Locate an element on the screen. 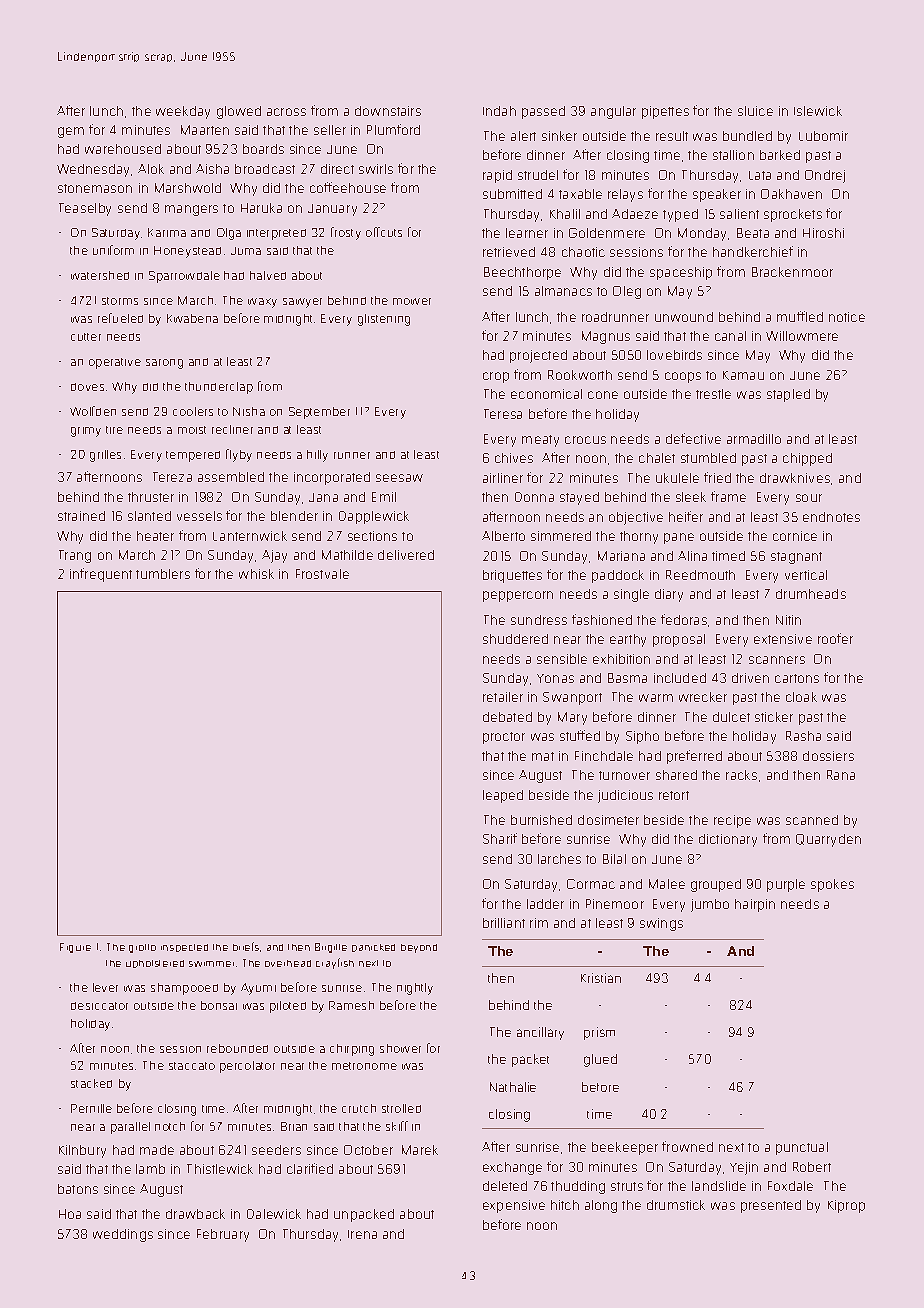 Image resolution: width=924 pixels, height=1308 pixels. proposal is located at coordinates (679, 640).
